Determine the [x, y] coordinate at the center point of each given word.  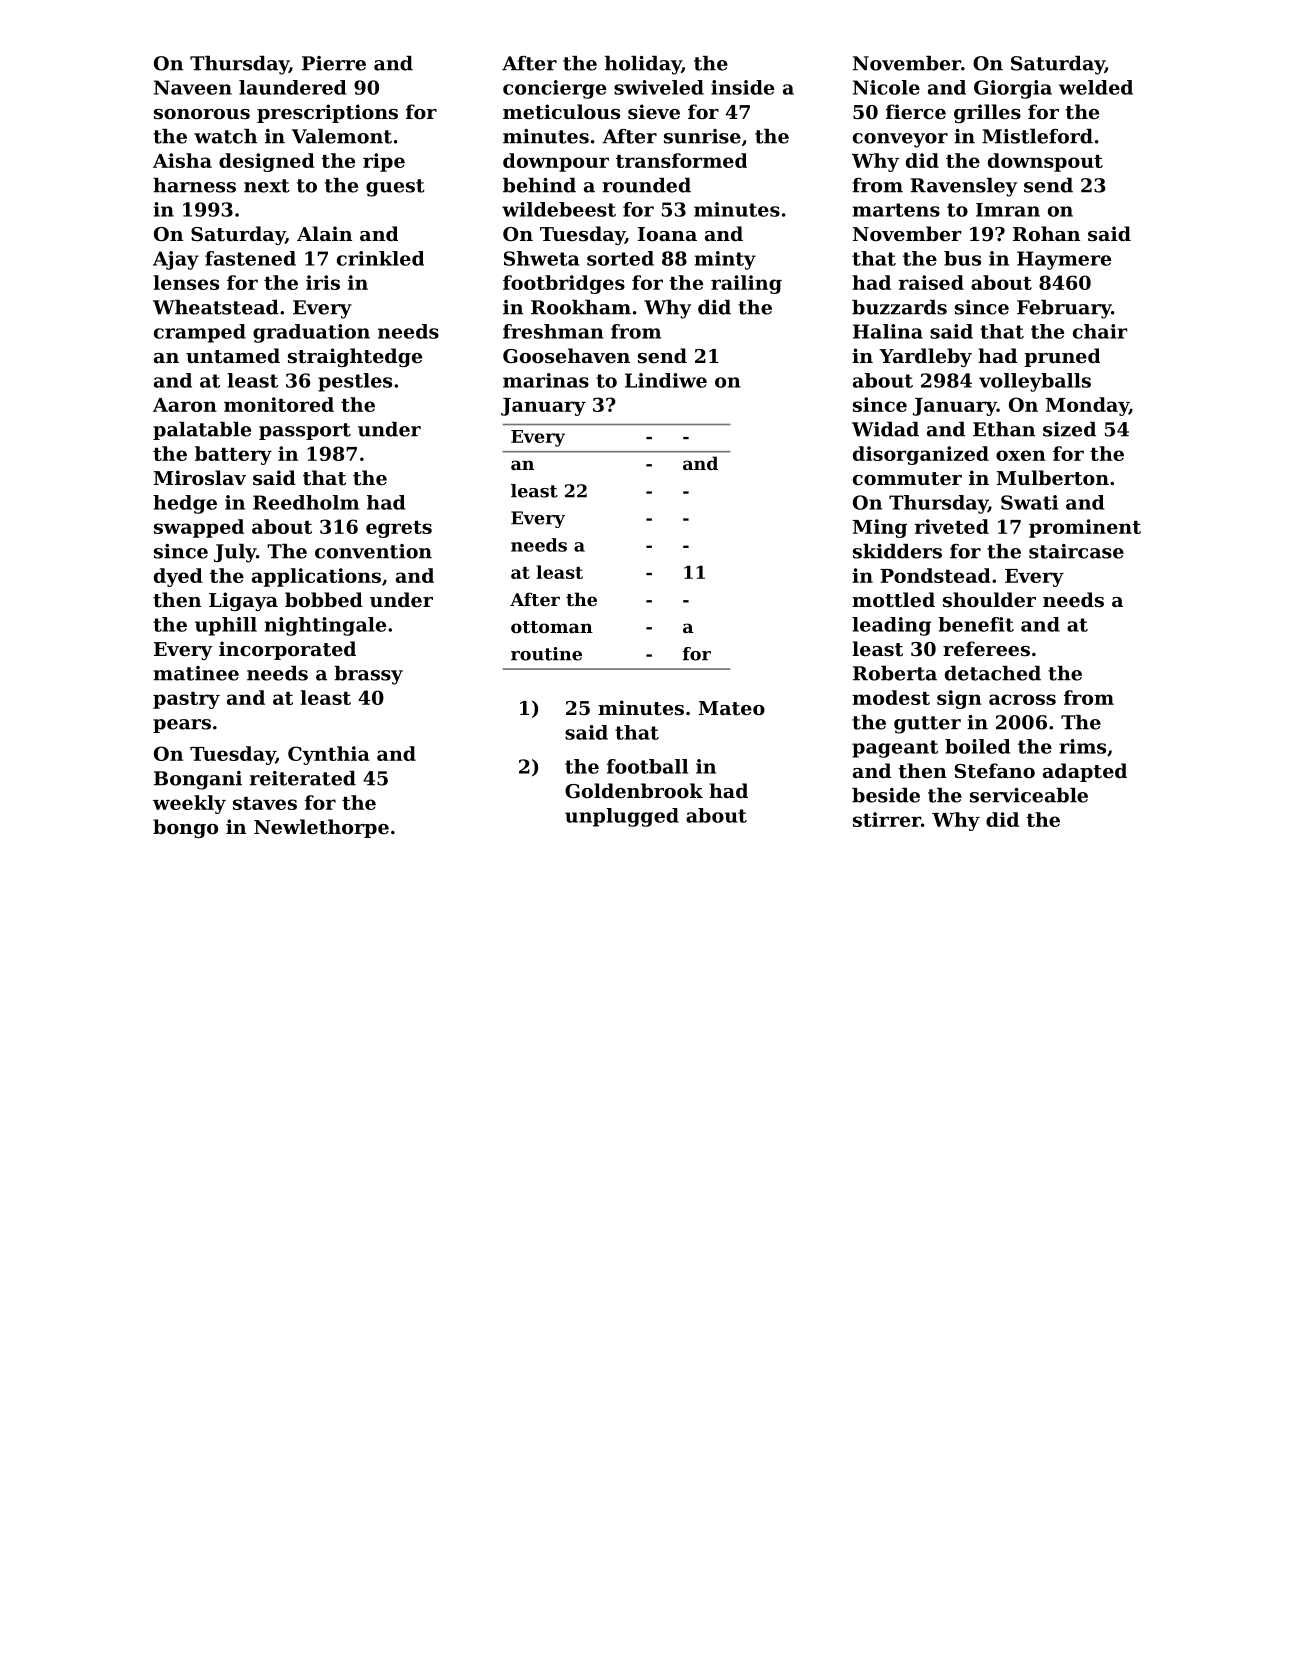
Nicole [886, 87]
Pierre [334, 63]
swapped [199, 528]
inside [742, 87]
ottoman [552, 627]
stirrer [887, 819]
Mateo [732, 708]
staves [265, 803]
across [1022, 699]
